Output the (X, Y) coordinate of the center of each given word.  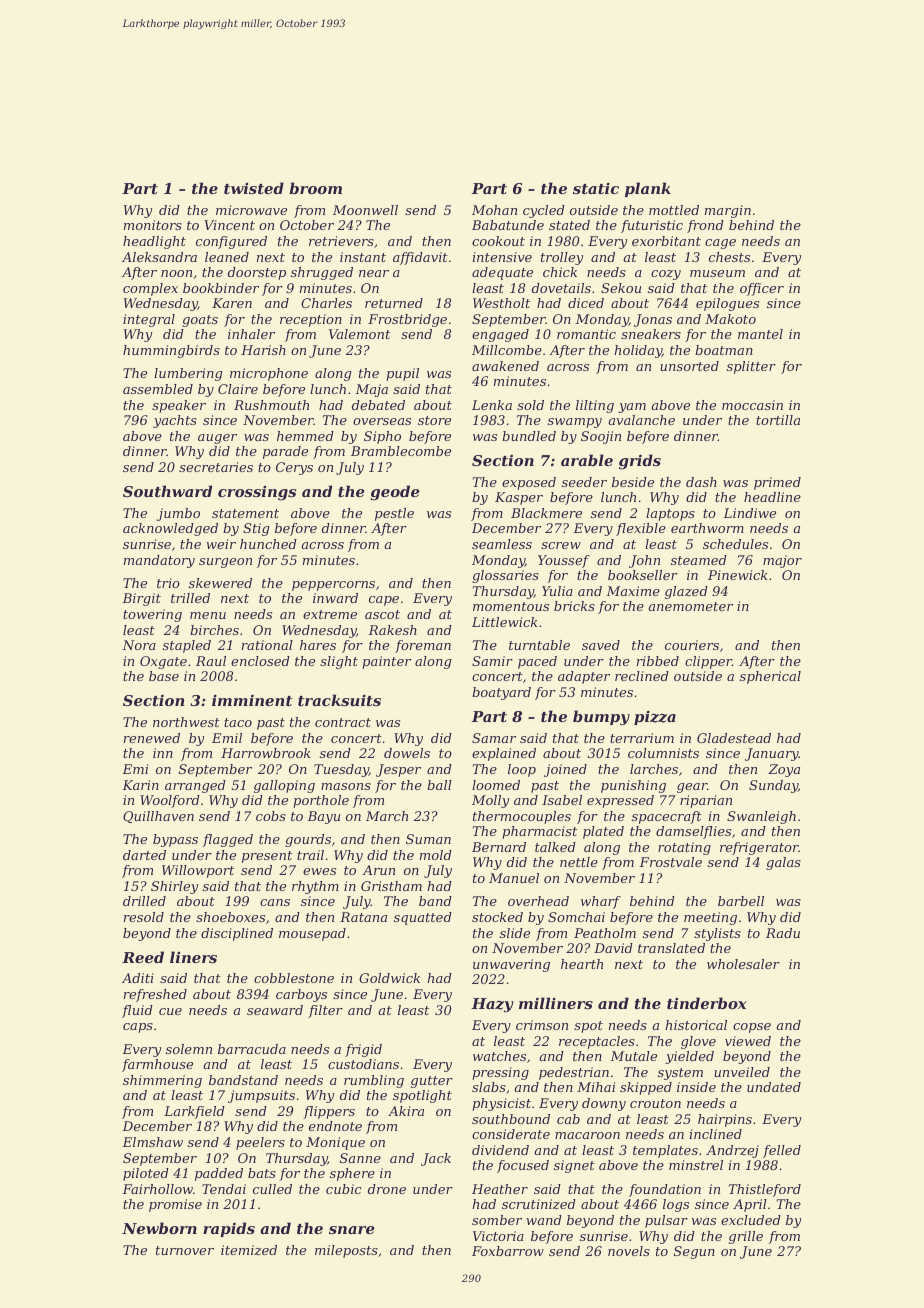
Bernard (499, 847)
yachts (175, 421)
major (782, 561)
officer (762, 289)
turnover (185, 1250)
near (374, 273)
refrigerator (759, 848)
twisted (254, 188)
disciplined (237, 934)
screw (561, 545)
